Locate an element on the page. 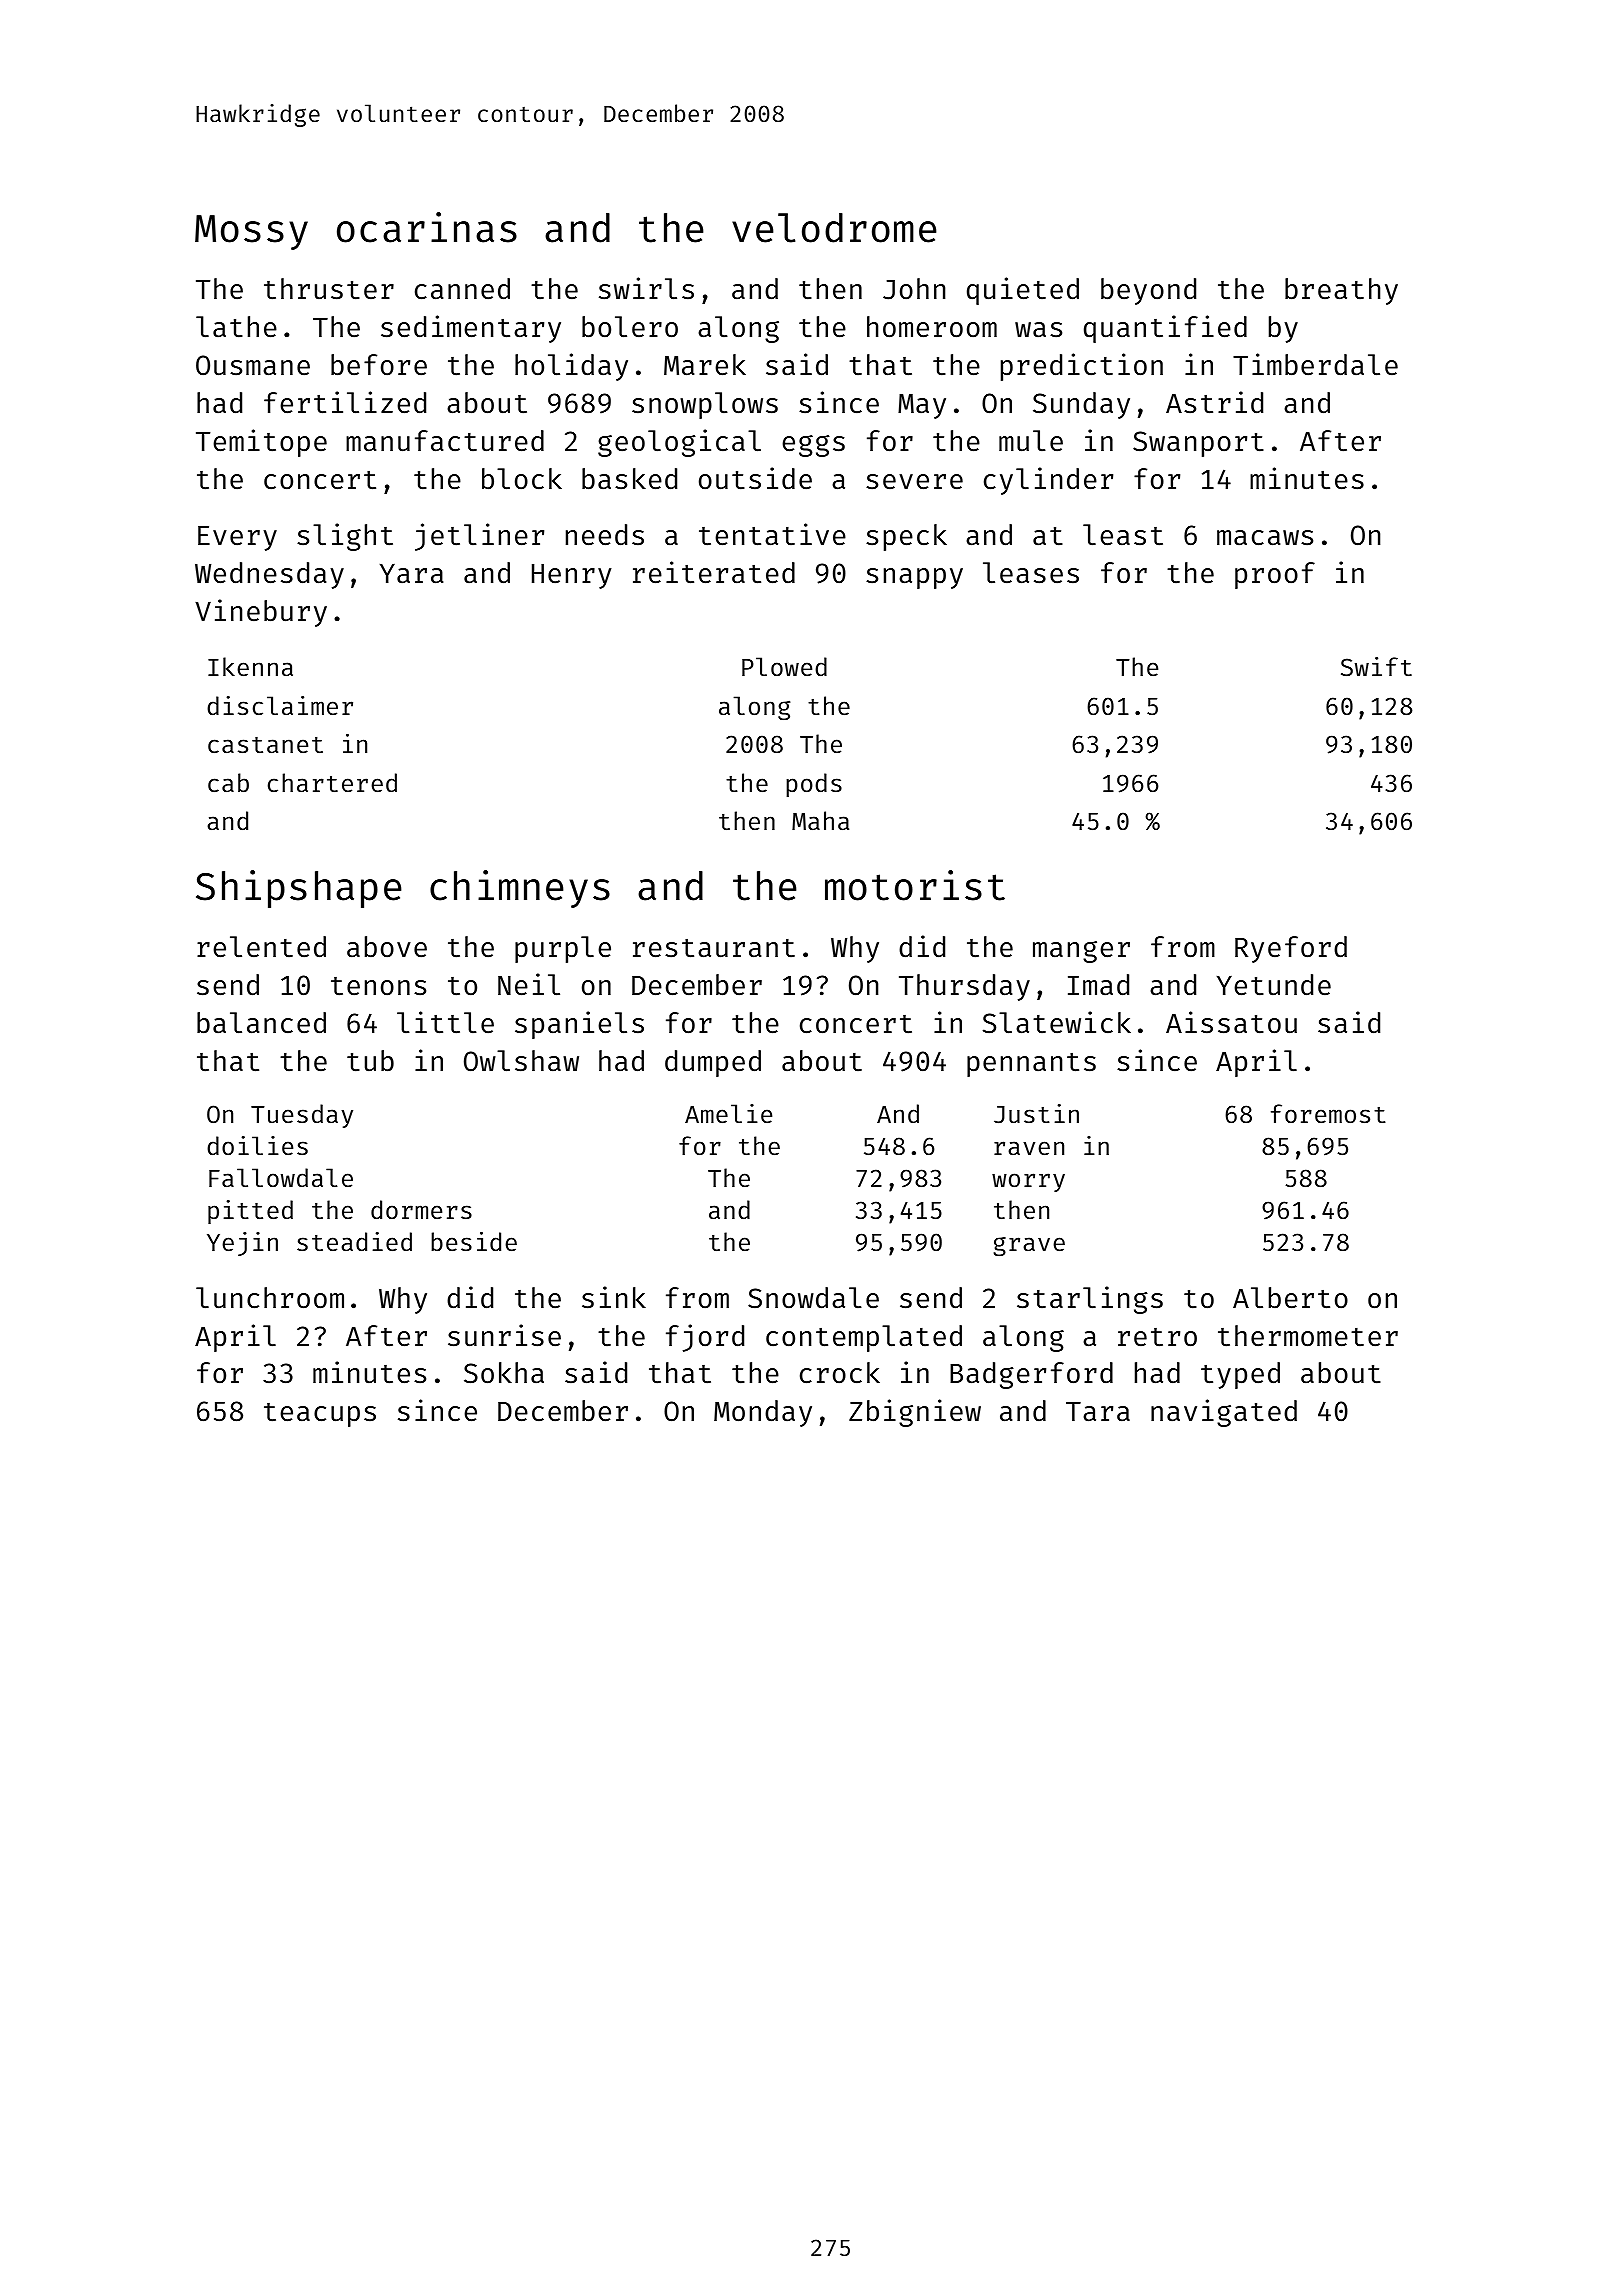 Image resolution: width=1620 pixels, height=2292 pixels. restaurant is located at coordinates (714, 948).
